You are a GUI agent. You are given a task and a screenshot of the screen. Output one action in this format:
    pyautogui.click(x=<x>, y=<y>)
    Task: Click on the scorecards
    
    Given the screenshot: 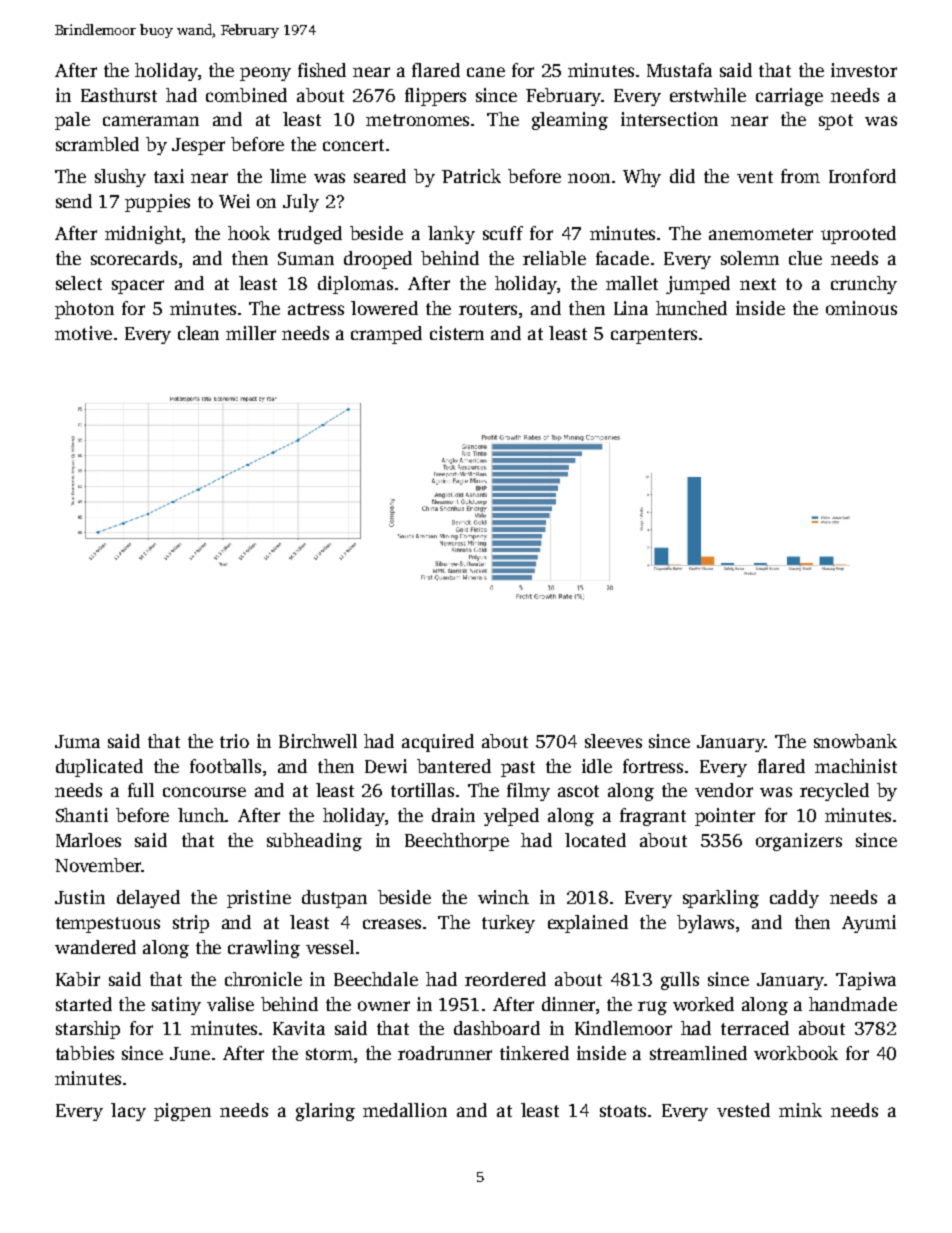 What is the action you would take?
    pyautogui.click(x=134, y=258)
